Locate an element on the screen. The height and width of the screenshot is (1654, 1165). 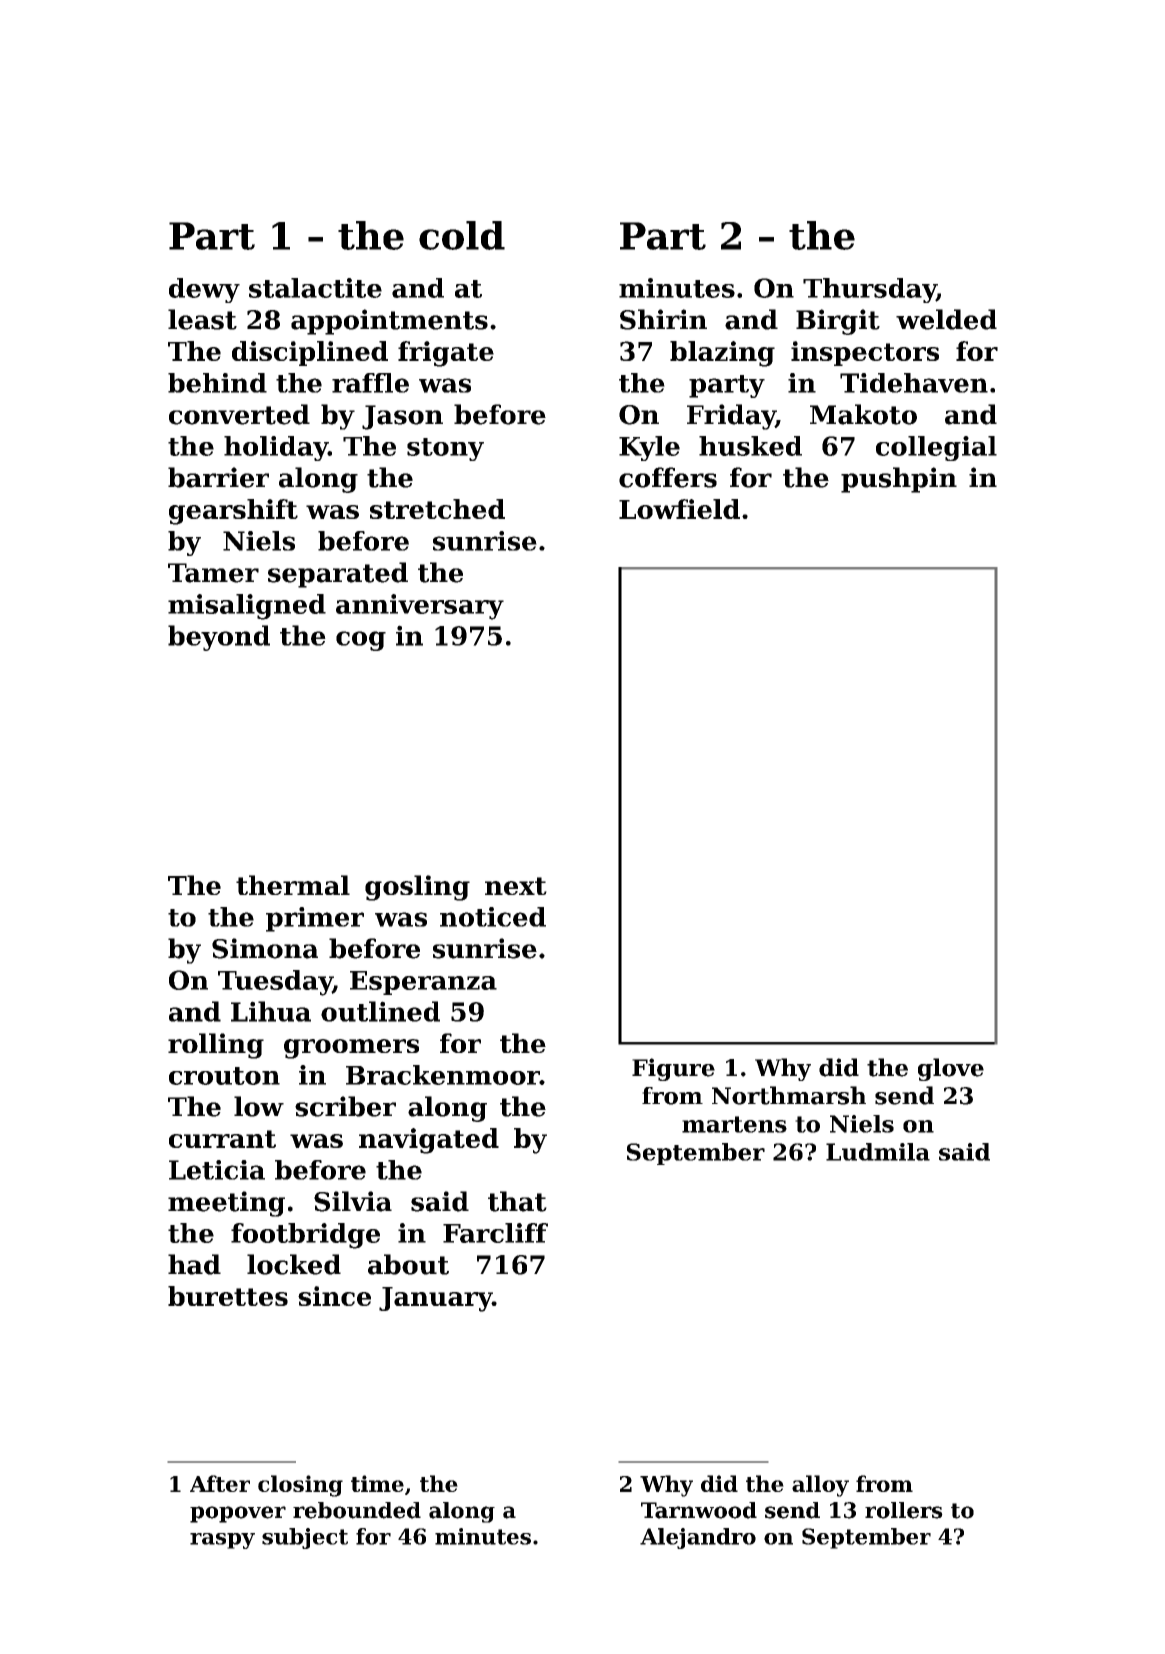
cold is located at coordinates (462, 235).
